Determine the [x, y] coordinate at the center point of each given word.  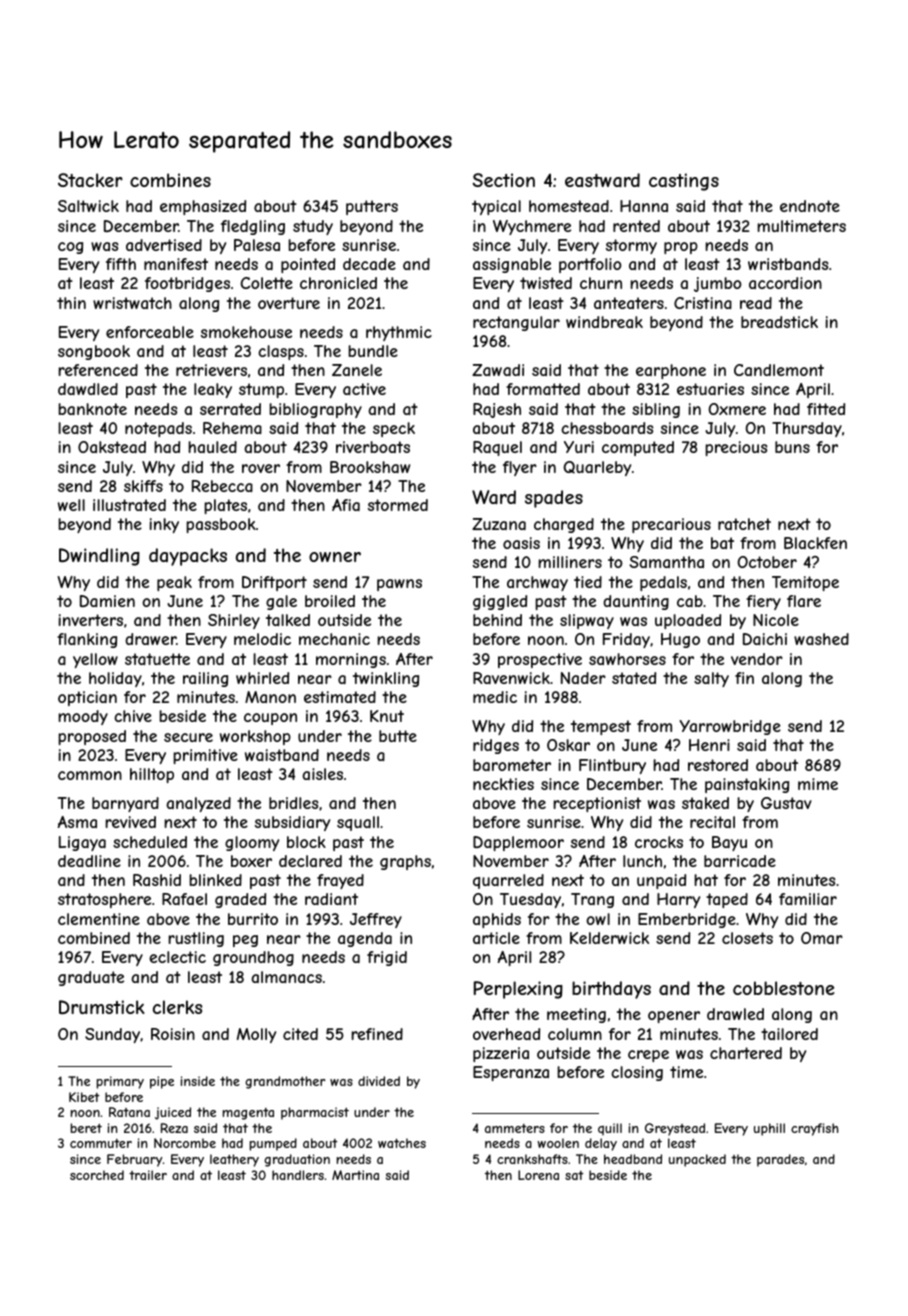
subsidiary [292, 823]
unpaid [661, 881]
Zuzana [499, 524]
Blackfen [815, 543]
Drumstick [102, 1007]
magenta [248, 1114]
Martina [355, 1175]
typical [496, 207]
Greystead [675, 1129]
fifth [121, 264]
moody [83, 717]
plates [225, 506]
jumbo [718, 284]
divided [379, 1081]
